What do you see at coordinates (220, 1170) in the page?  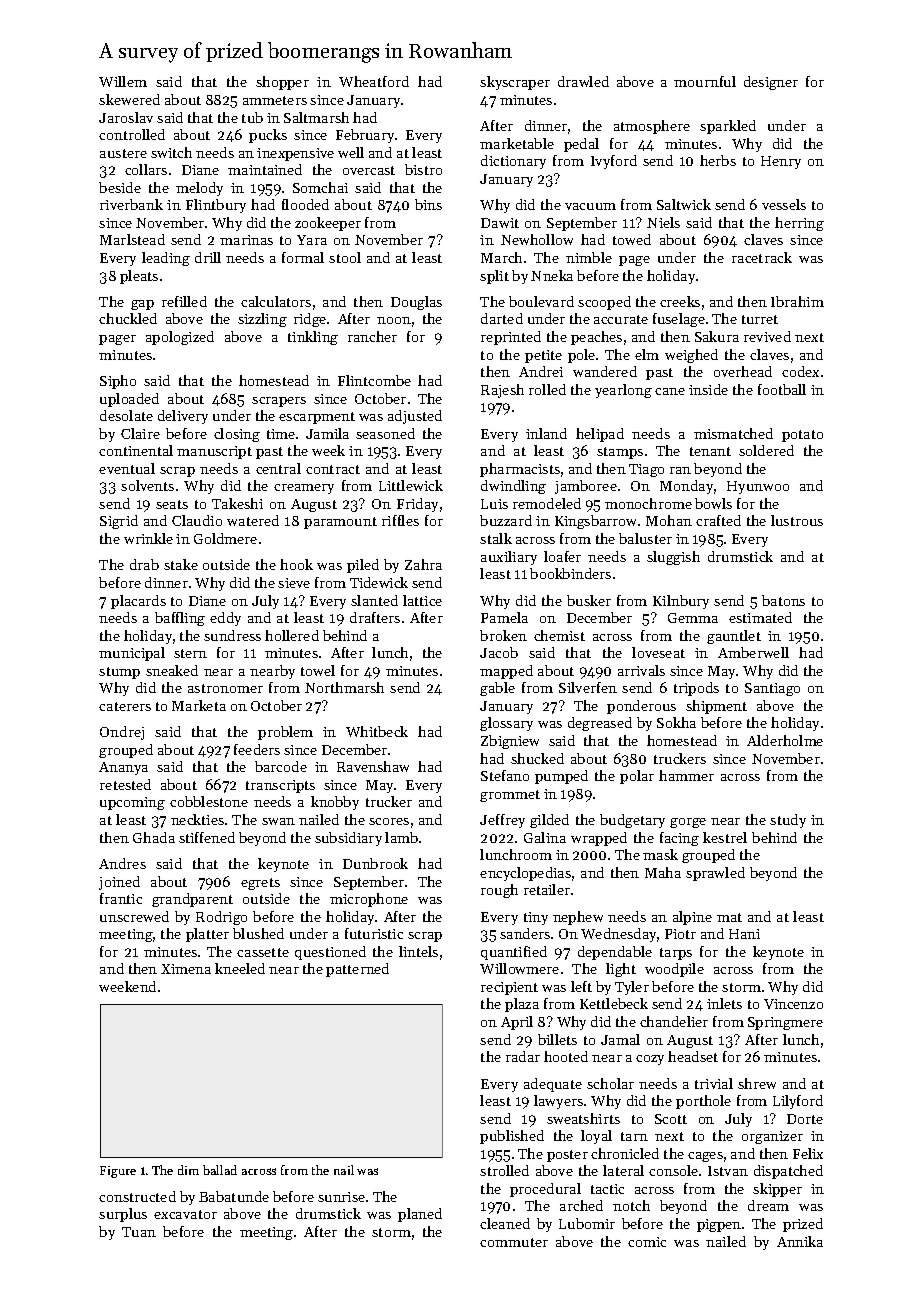 I see `ballad` at bounding box center [220, 1170].
